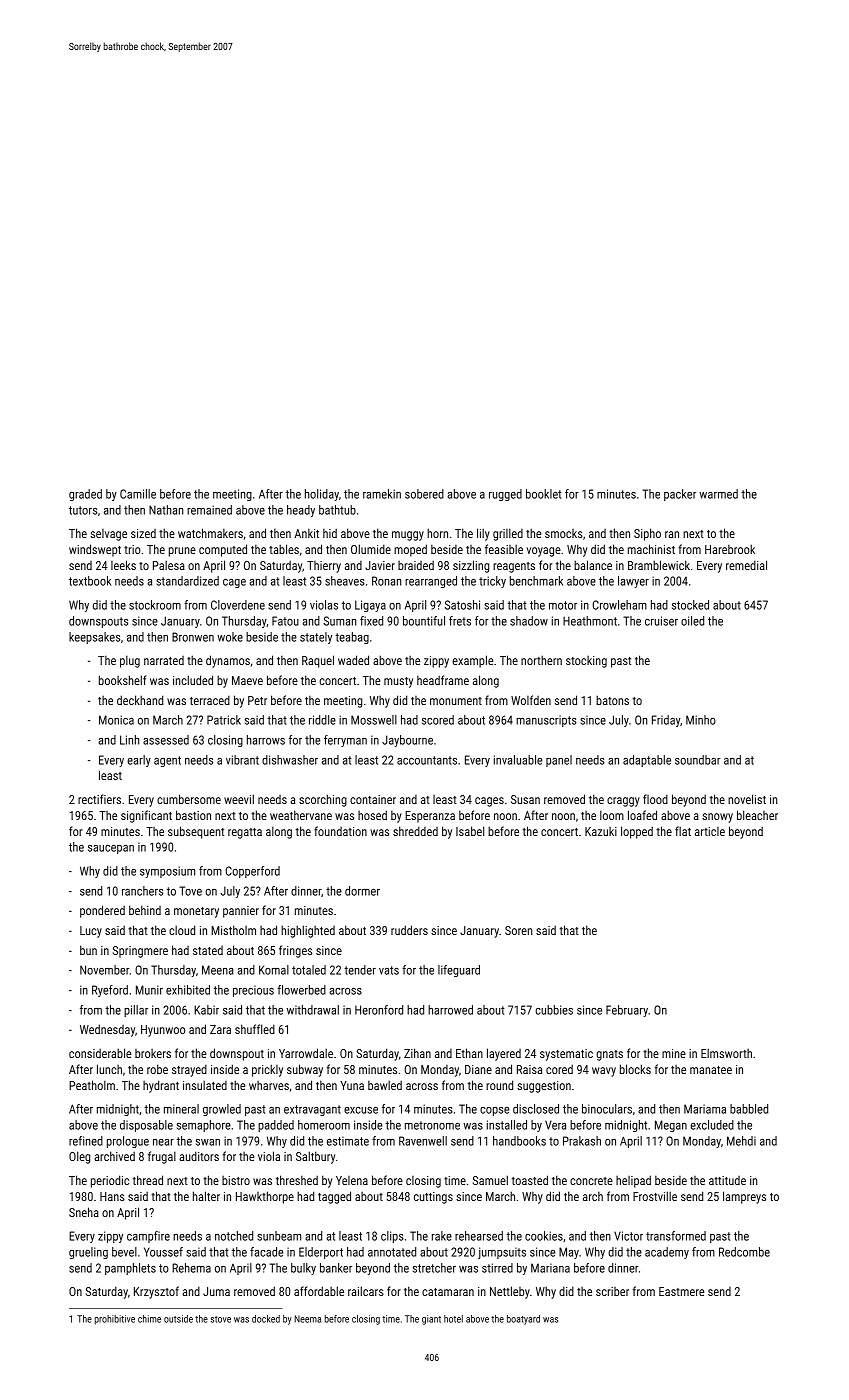 The width and height of the document is (849, 1400). What do you see at coordinates (196, 912) in the document?
I see `monetary` at bounding box center [196, 912].
